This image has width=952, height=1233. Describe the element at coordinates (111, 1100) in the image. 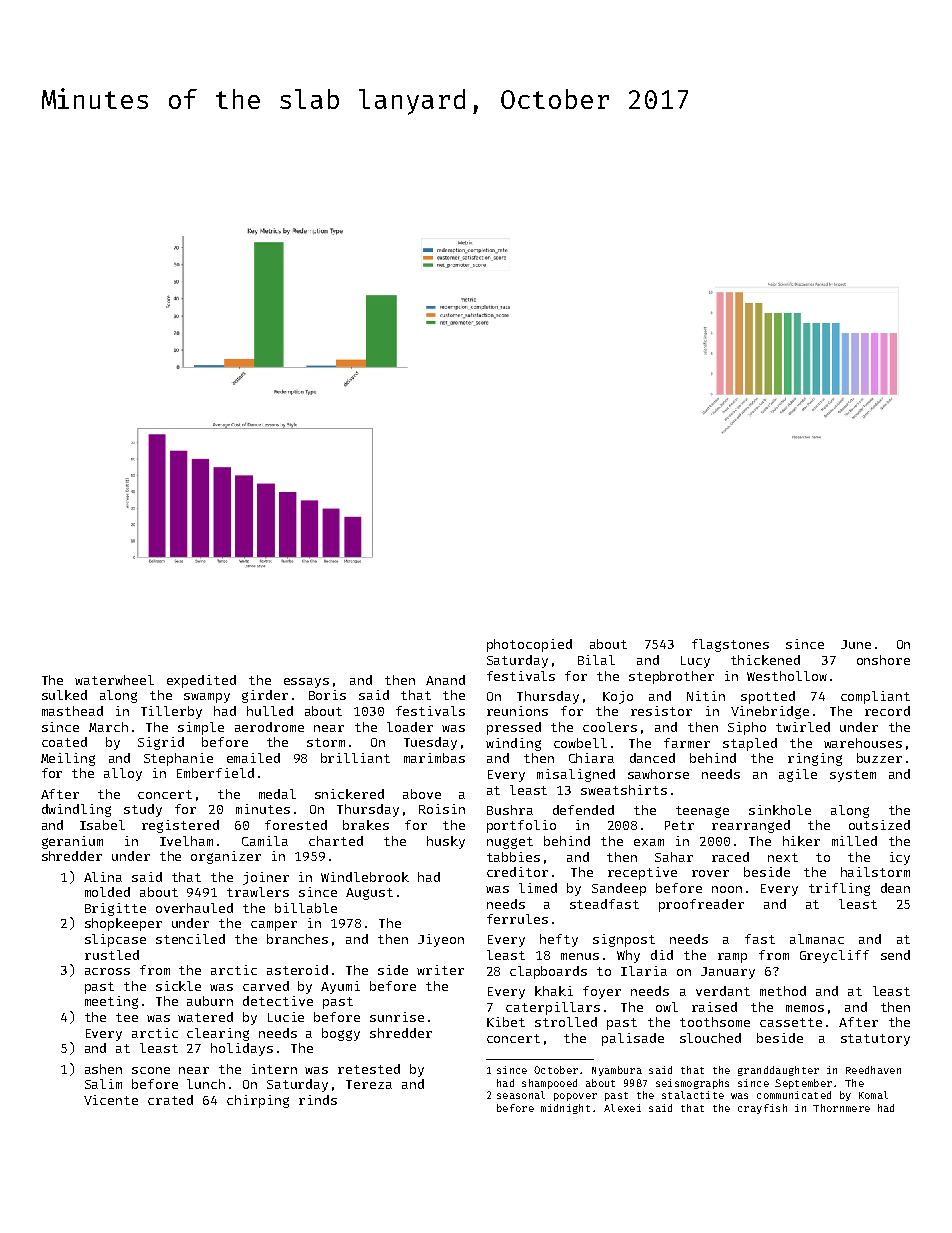

I see `Vicente` at that location.
